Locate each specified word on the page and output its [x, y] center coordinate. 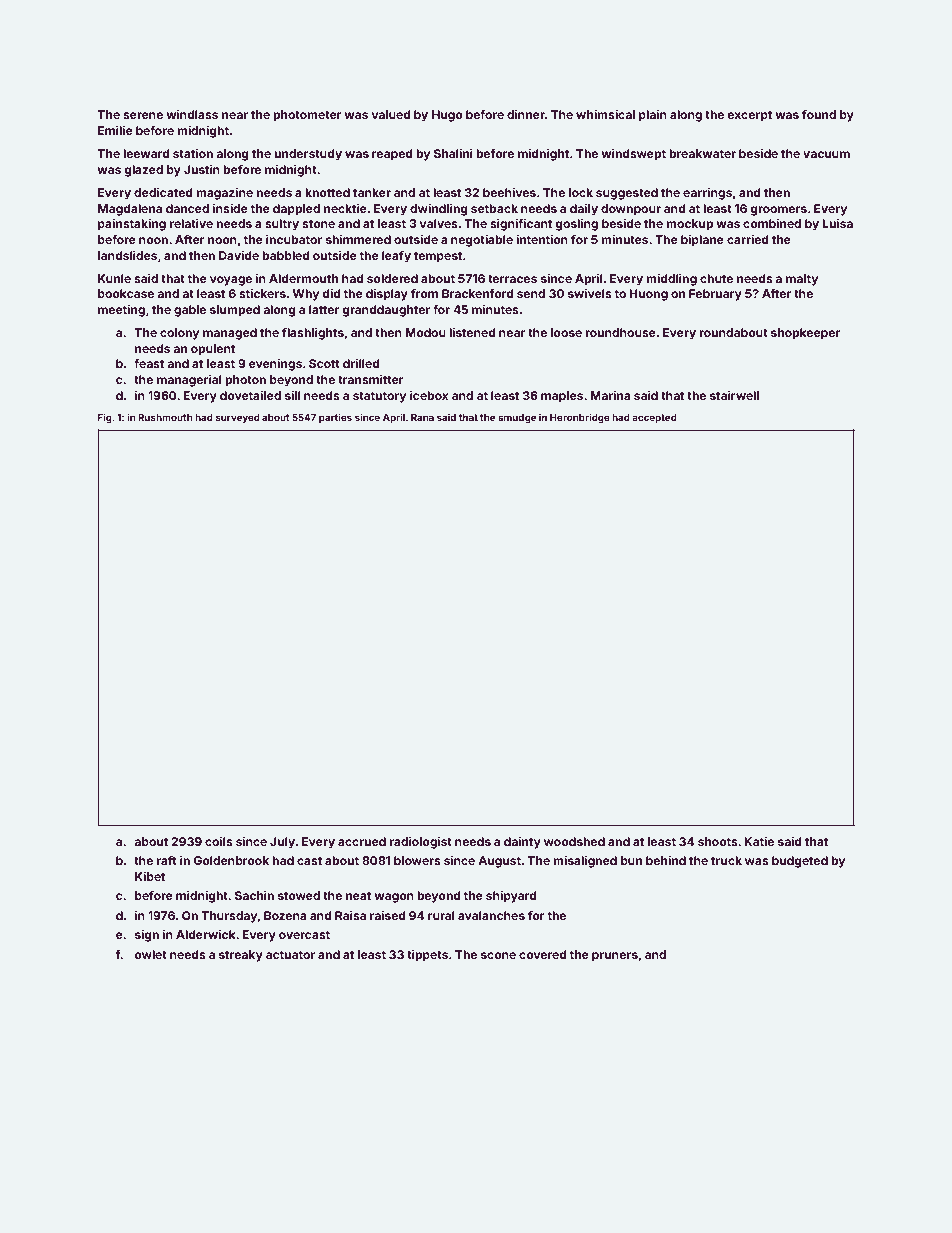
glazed [143, 171]
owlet [150, 954]
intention [542, 239]
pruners [615, 957]
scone [498, 955]
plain [653, 116]
